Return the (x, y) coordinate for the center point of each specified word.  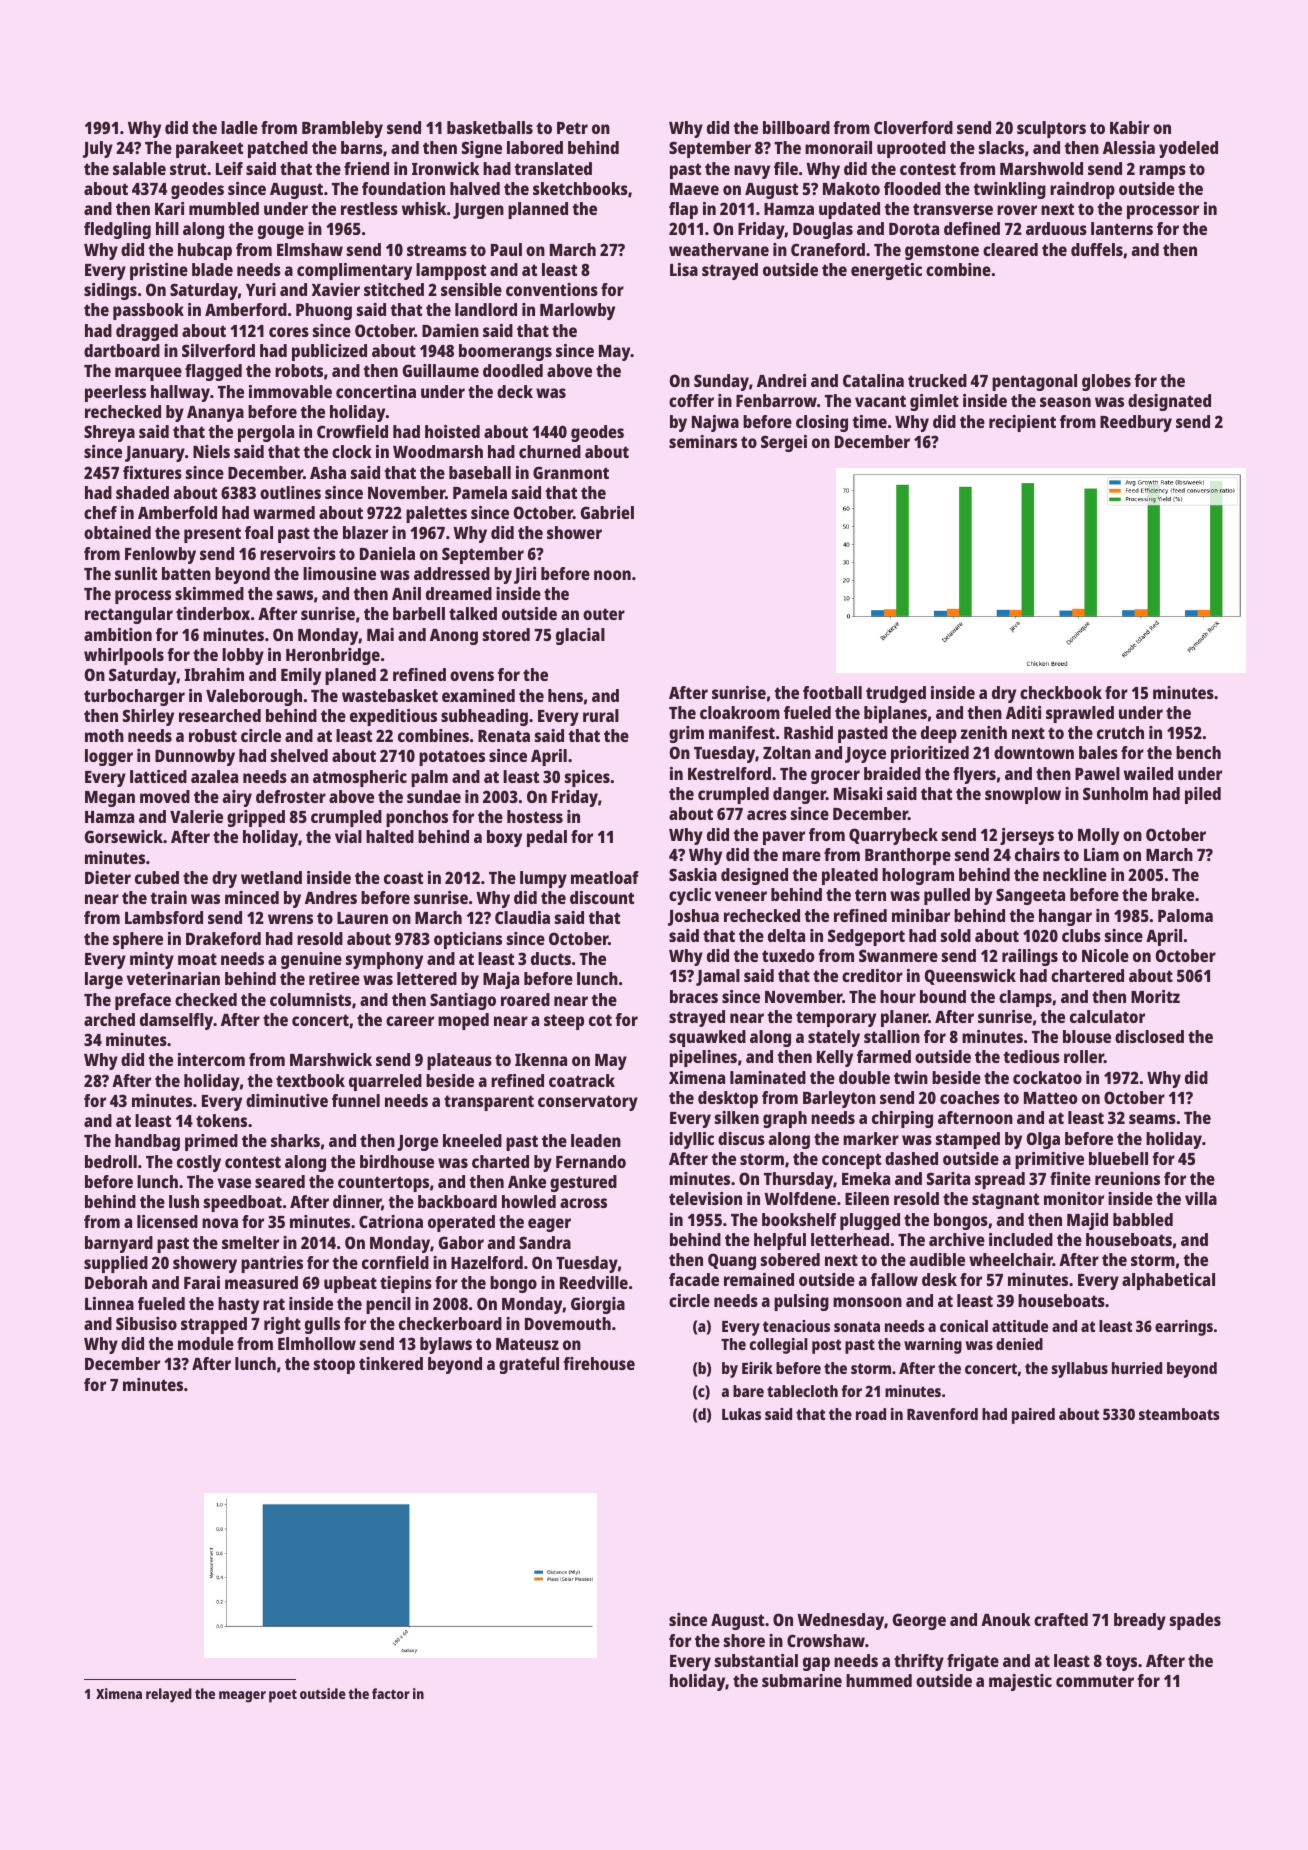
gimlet (934, 402)
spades (1195, 1621)
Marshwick (331, 1059)
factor (391, 1693)
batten (186, 573)
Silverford (218, 350)
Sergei (784, 443)
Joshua (693, 917)
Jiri (525, 575)
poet (283, 1696)
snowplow (1023, 795)
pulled (947, 896)
